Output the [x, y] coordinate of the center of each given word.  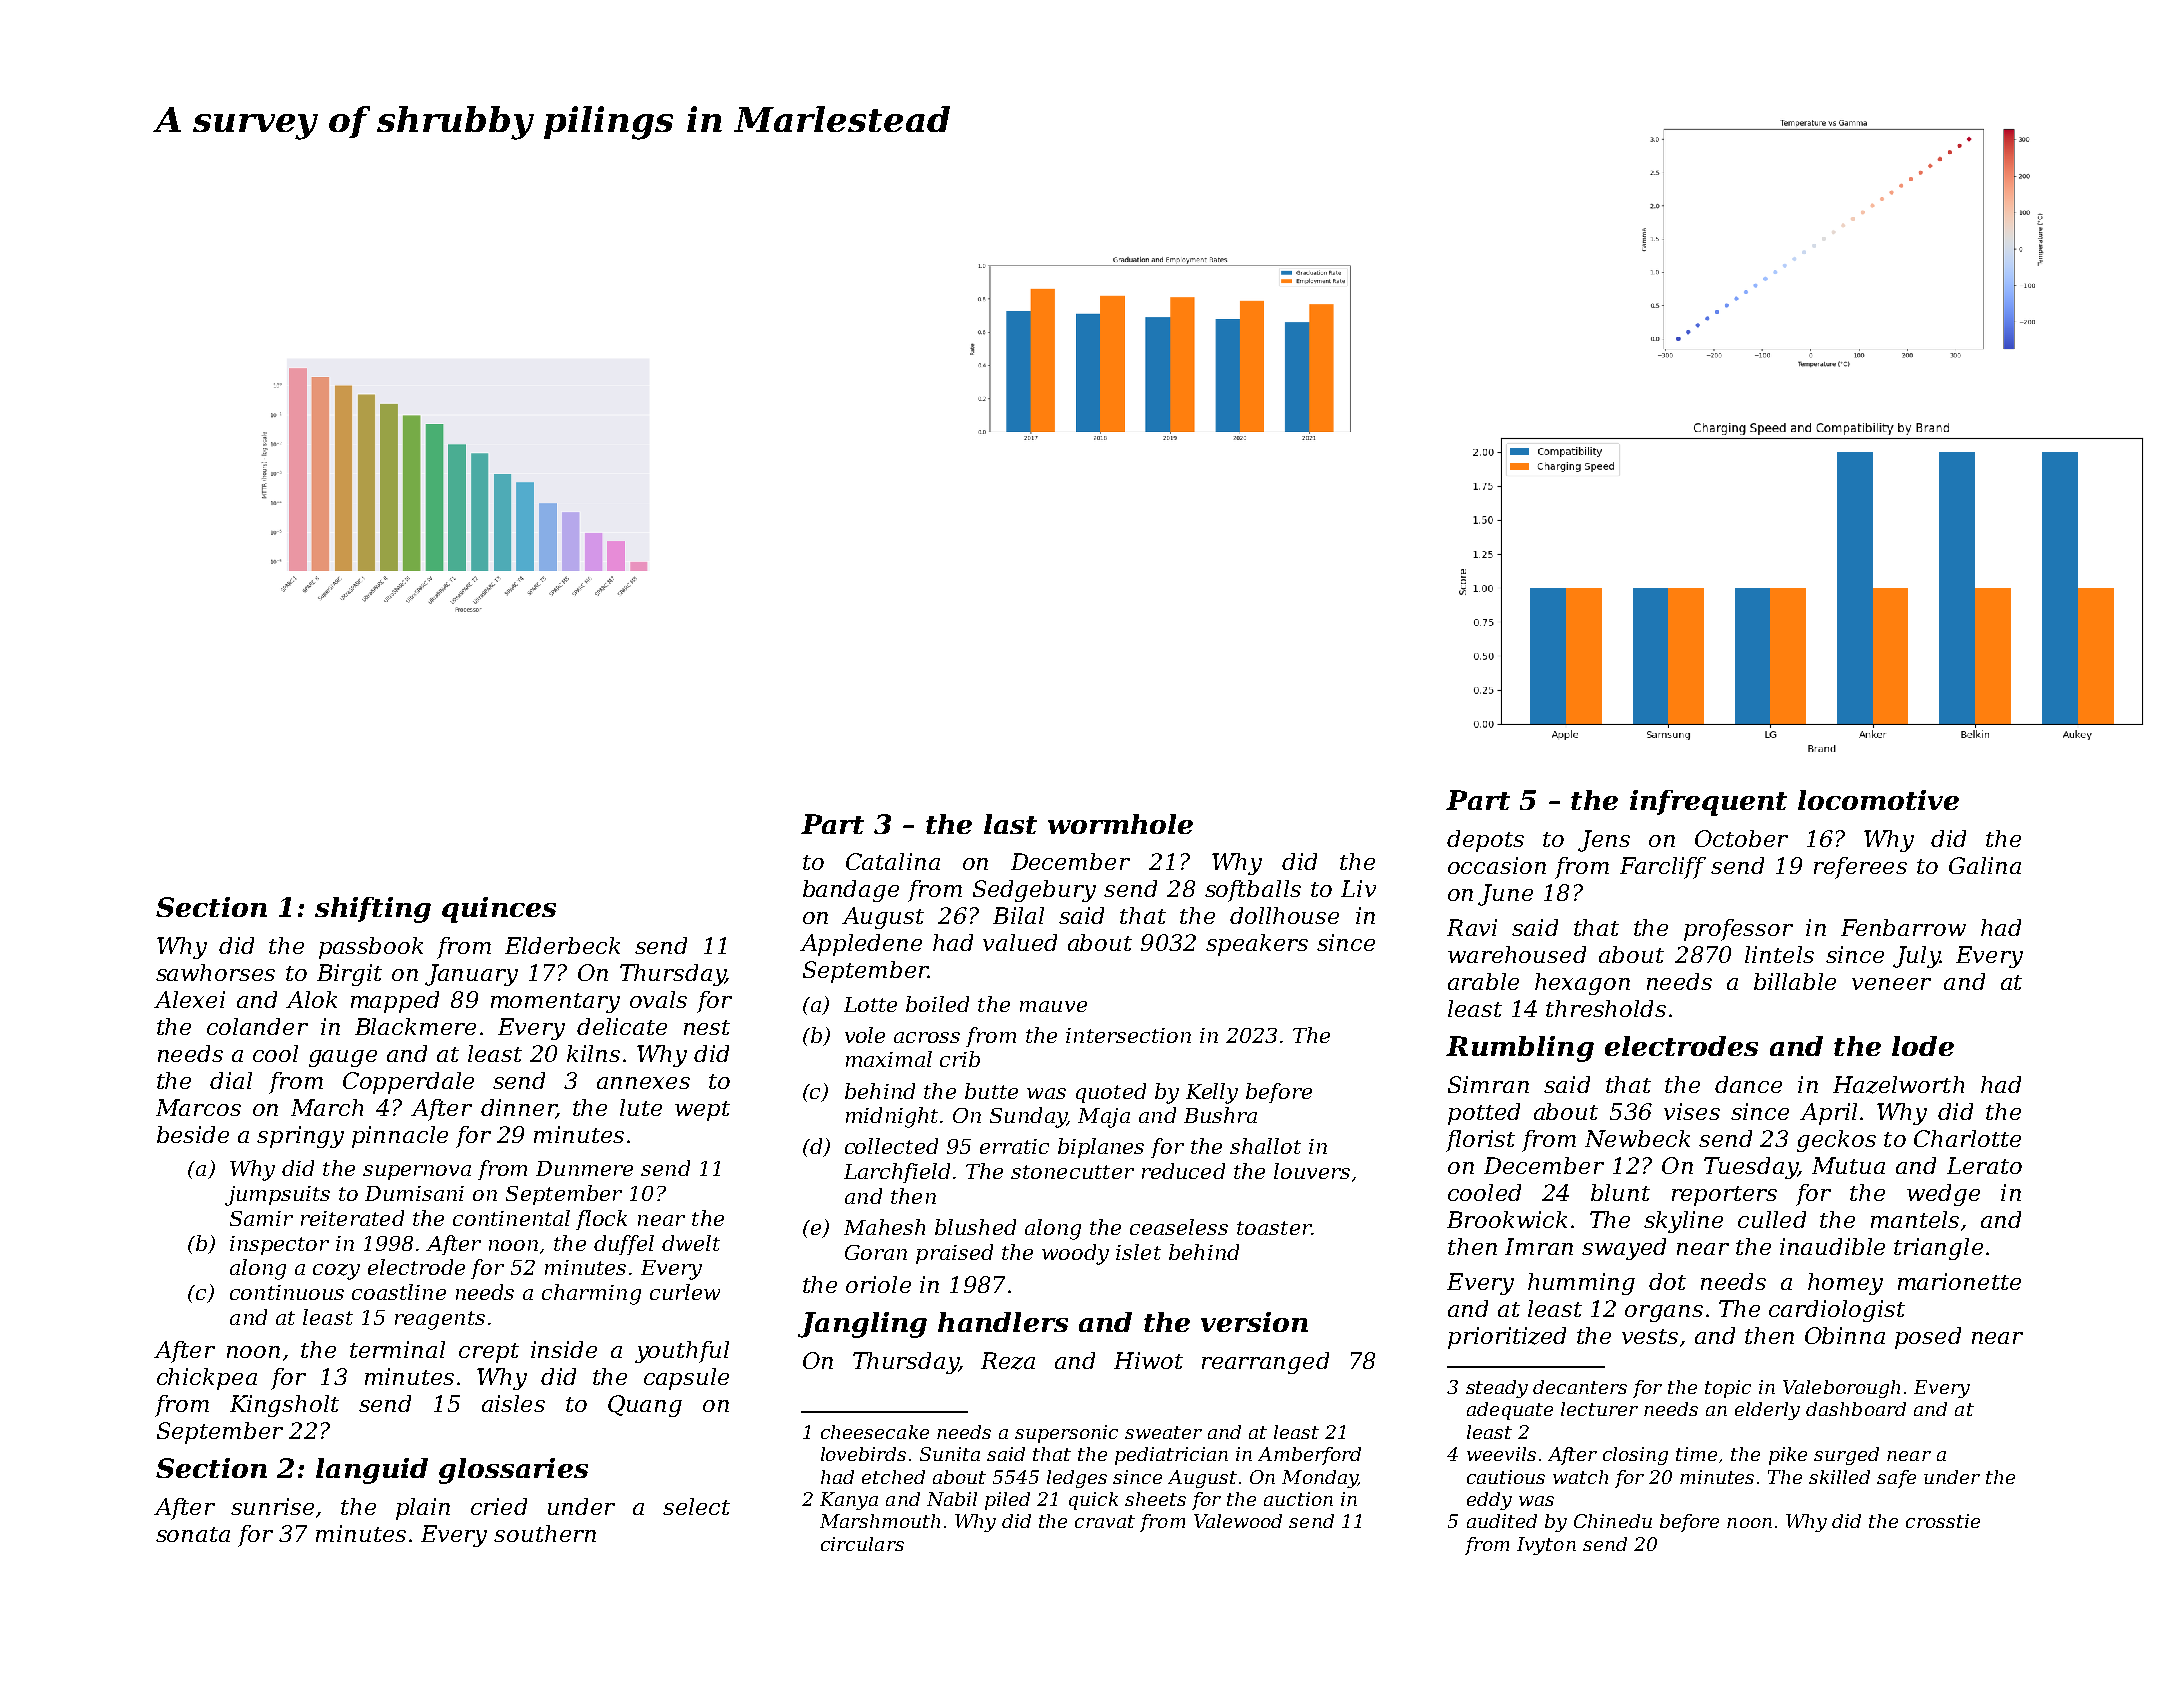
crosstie [1943, 1521]
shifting [373, 910]
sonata [193, 1534]
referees [1860, 868]
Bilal [1018, 915]
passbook [371, 948]
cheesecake [875, 1432]
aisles [513, 1403]
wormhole [1120, 824]
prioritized [1507, 1338]
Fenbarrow [1903, 927]
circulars [862, 1544]
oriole [878, 1284]
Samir [261, 1218]
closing [1635, 1456]
